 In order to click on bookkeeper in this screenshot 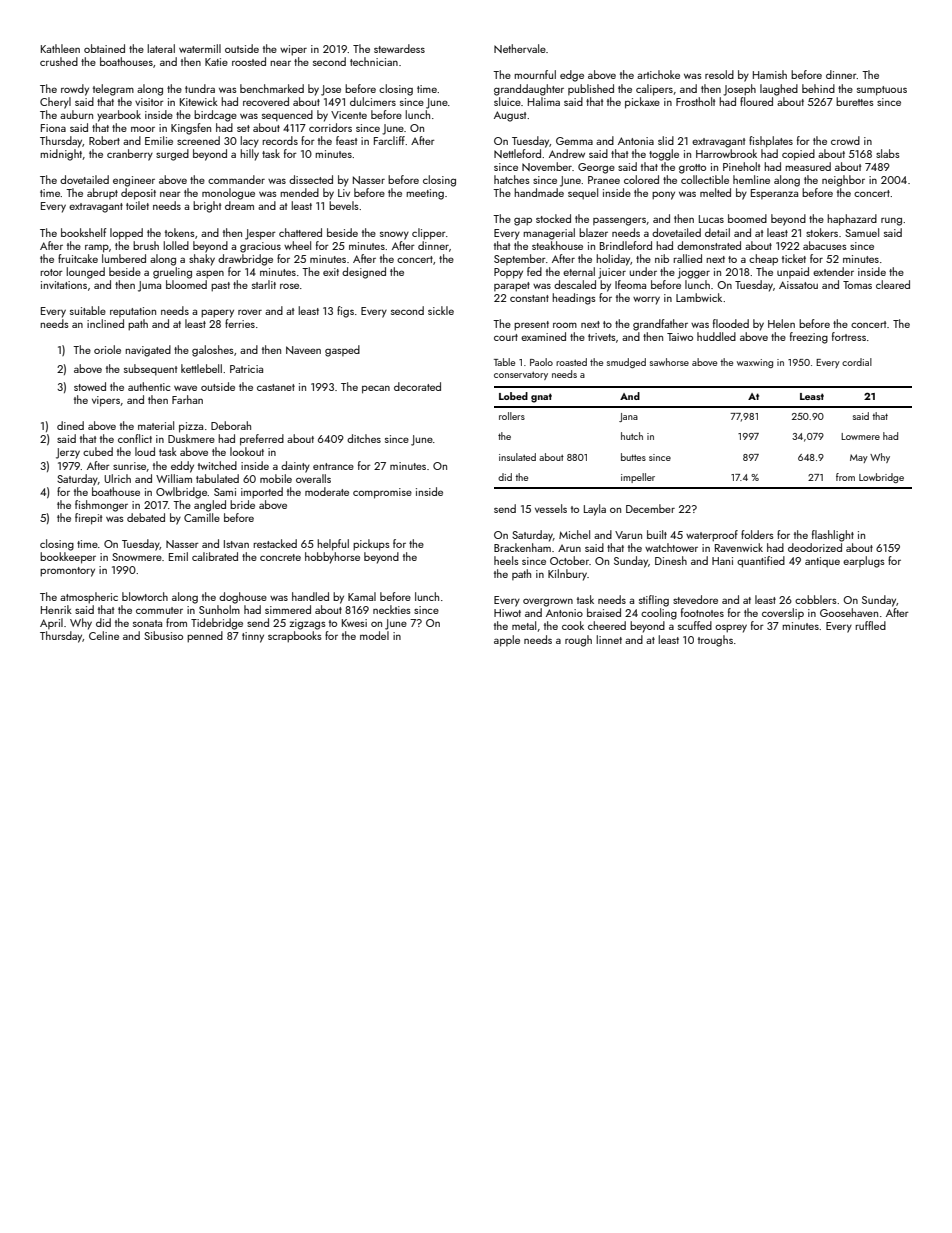, I will do `click(68, 558)`.
